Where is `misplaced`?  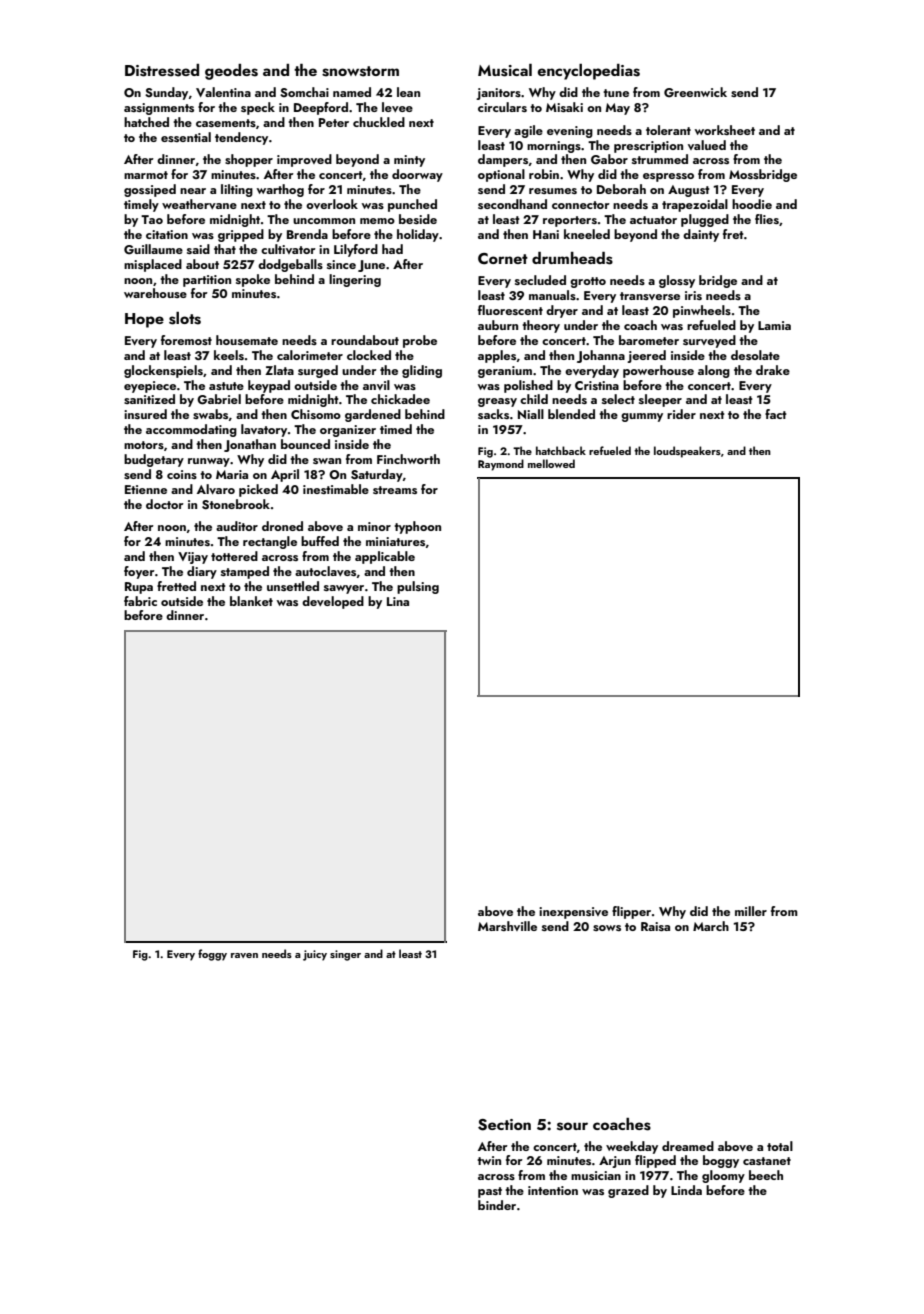
misplaced is located at coordinates (153, 265).
